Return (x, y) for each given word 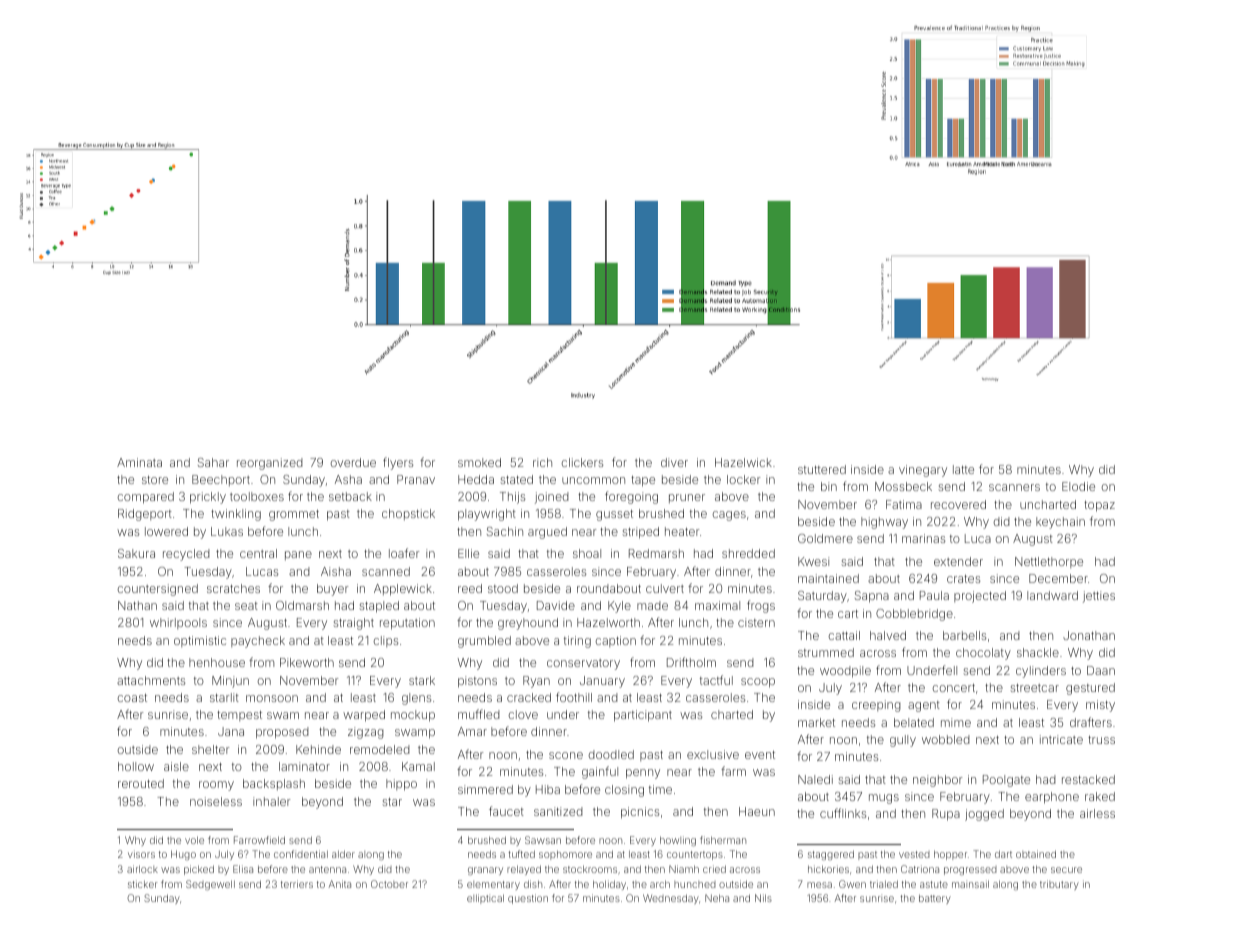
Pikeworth (307, 662)
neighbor (937, 781)
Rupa (946, 815)
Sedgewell (210, 885)
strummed (826, 652)
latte (963, 469)
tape (643, 481)
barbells (964, 635)
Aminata (139, 462)
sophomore (565, 855)
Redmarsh (656, 553)
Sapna (872, 597)
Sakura (136, 553)
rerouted (141, 783)
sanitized (558, 811)
